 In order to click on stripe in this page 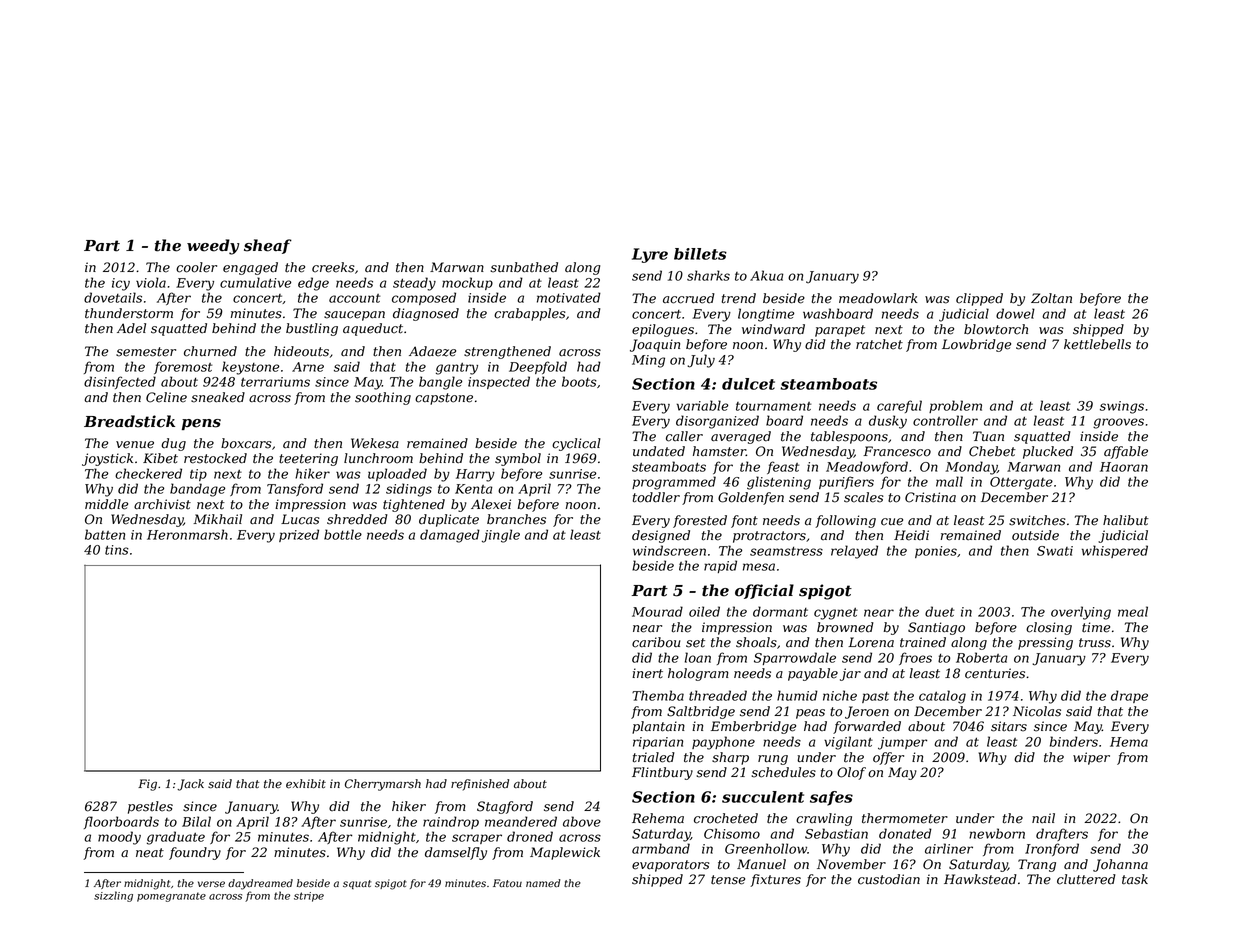, I will do `click(309, 897)`.
